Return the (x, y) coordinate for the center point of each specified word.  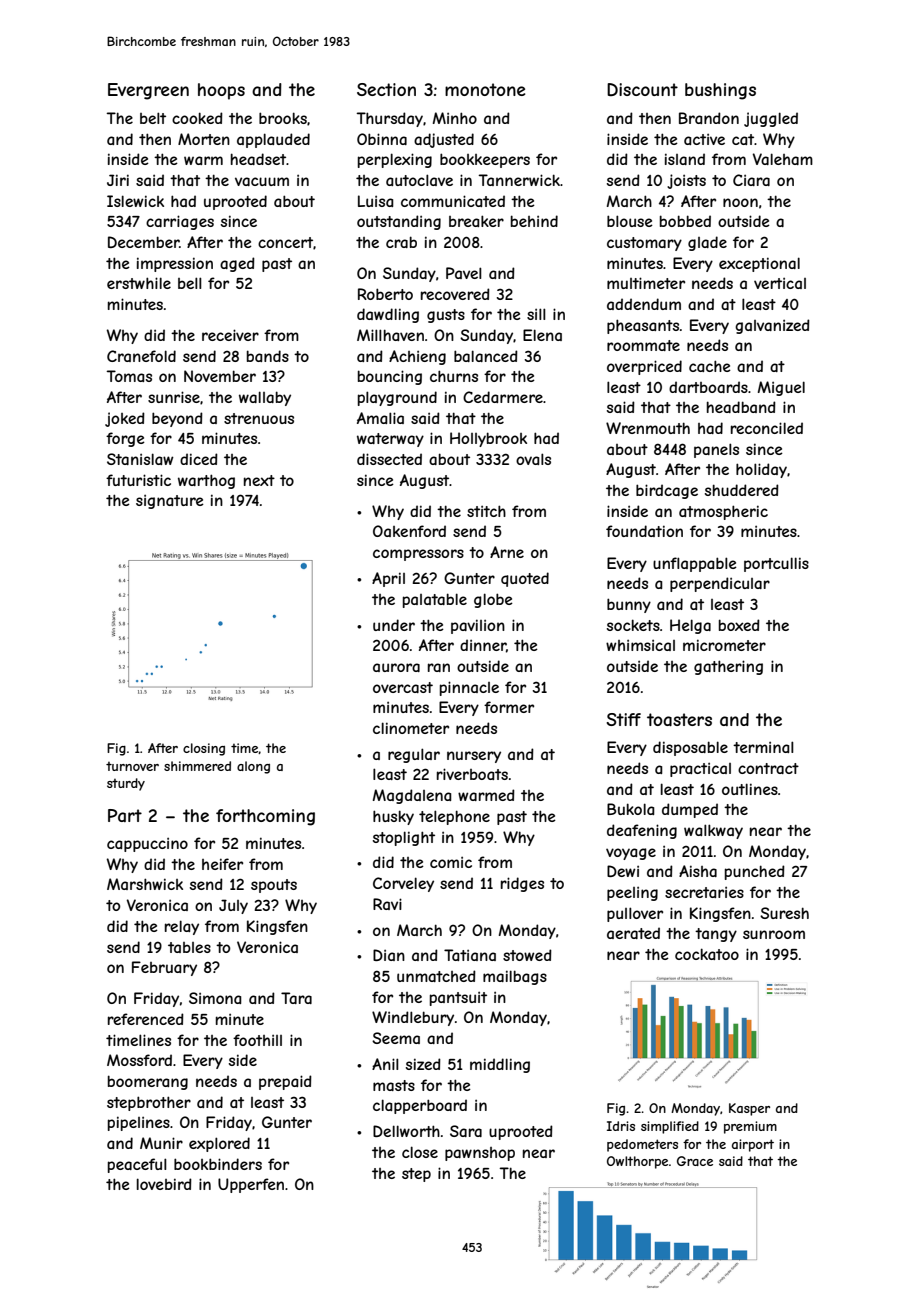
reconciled (767, 428)
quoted (525, 579)
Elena (542, 335)
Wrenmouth (648, 428)
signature (170, 501)
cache (710, 366)
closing (204, 749)
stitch (486, 511)
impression (175, 264)
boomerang (148, 1082)
